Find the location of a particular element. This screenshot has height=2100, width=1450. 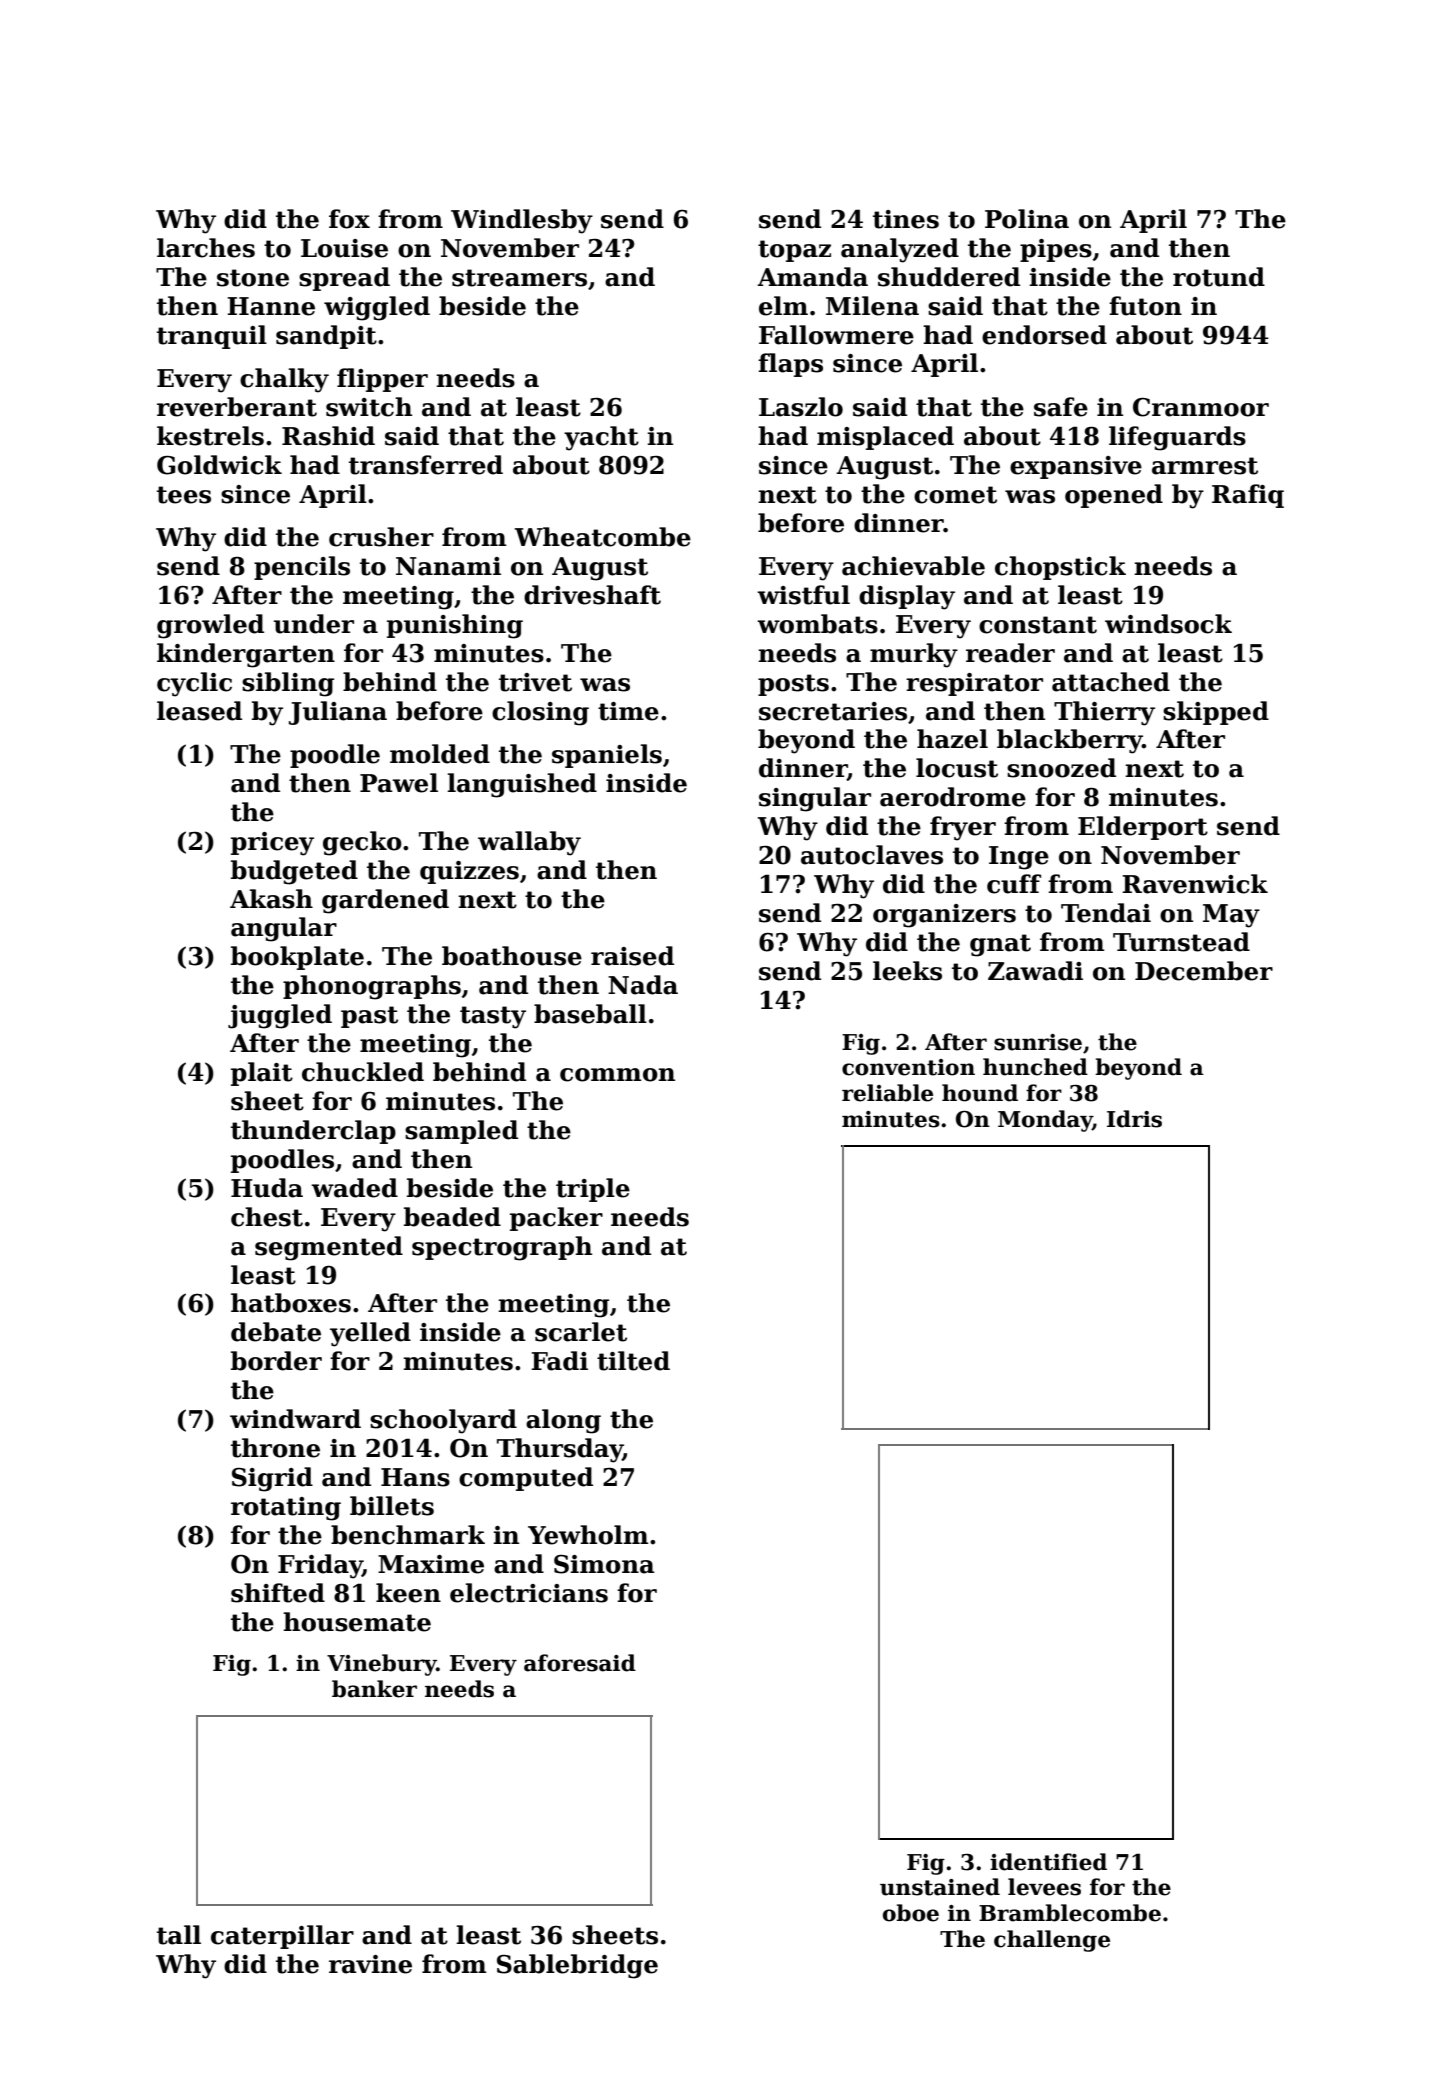

Nada is located at coordinates (643, 985).
